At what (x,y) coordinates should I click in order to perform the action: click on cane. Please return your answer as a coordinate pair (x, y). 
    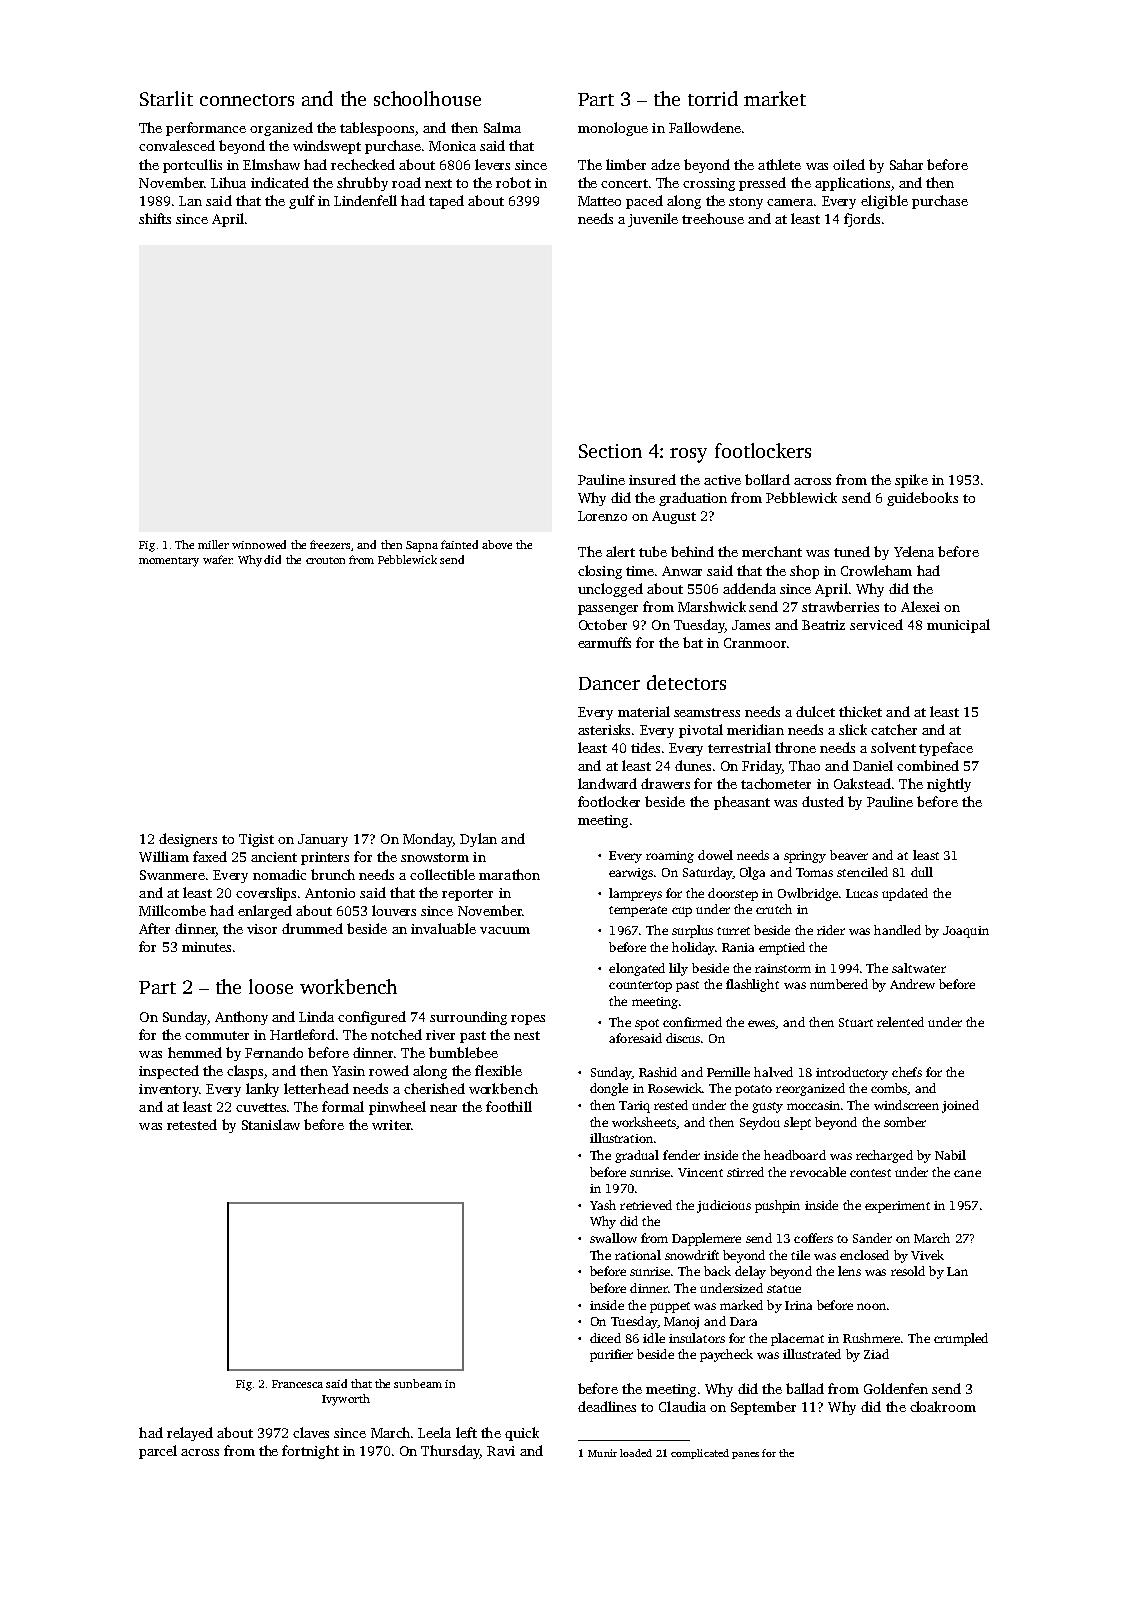
    Looking at the image, I should click on (967, 1173).
